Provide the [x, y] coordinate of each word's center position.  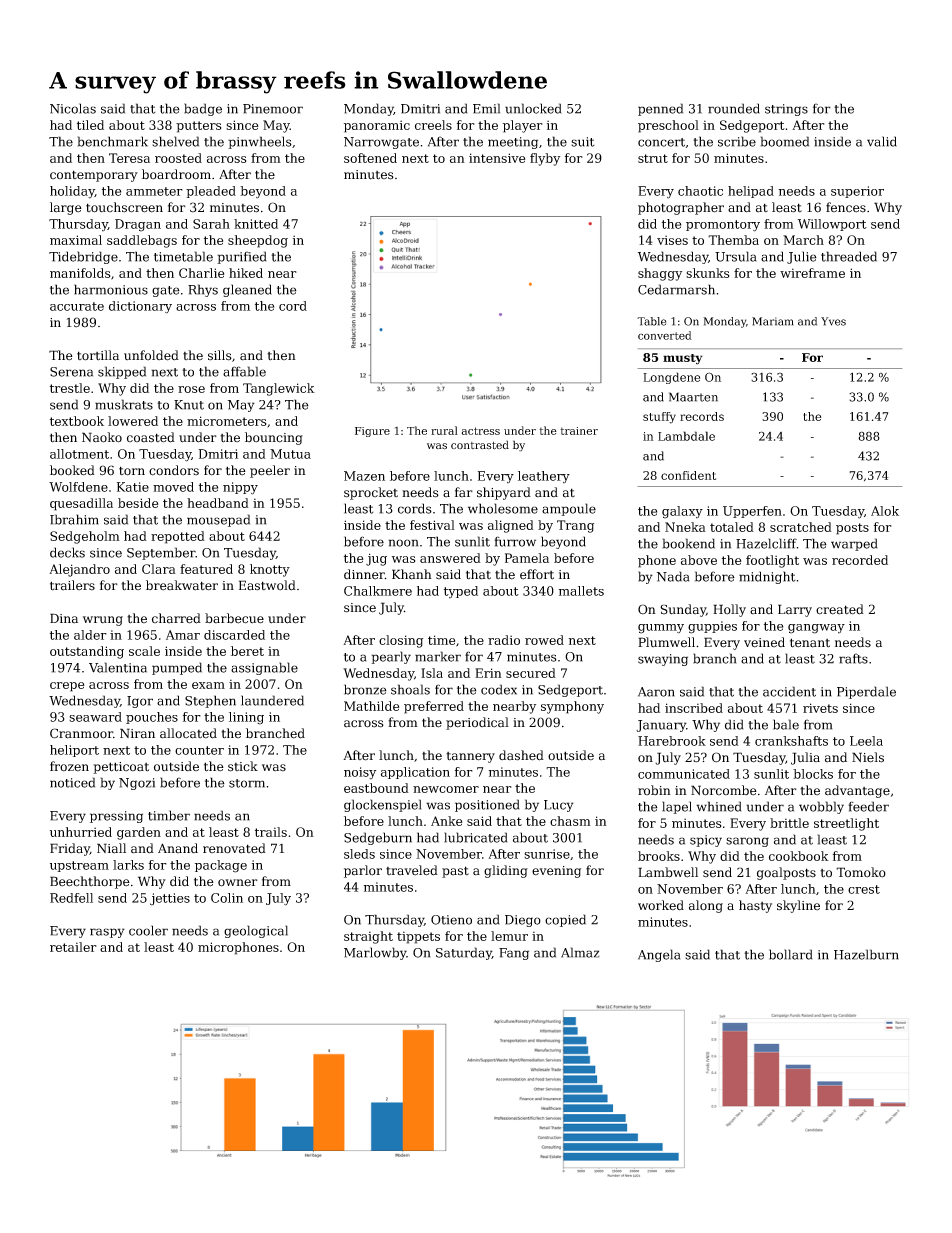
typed [461, 592]
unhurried [81, 832]
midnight [767, 577]
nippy [240, 488]
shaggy [660, 274]
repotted [178, 537]
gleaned [247, 290]
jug [376, 559]
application [415, 773]
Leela [866, 741]
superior [857, 192]
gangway [816, 629]
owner [238, 883]
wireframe [812, 273]
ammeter [154, 191]
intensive [497, 158]
